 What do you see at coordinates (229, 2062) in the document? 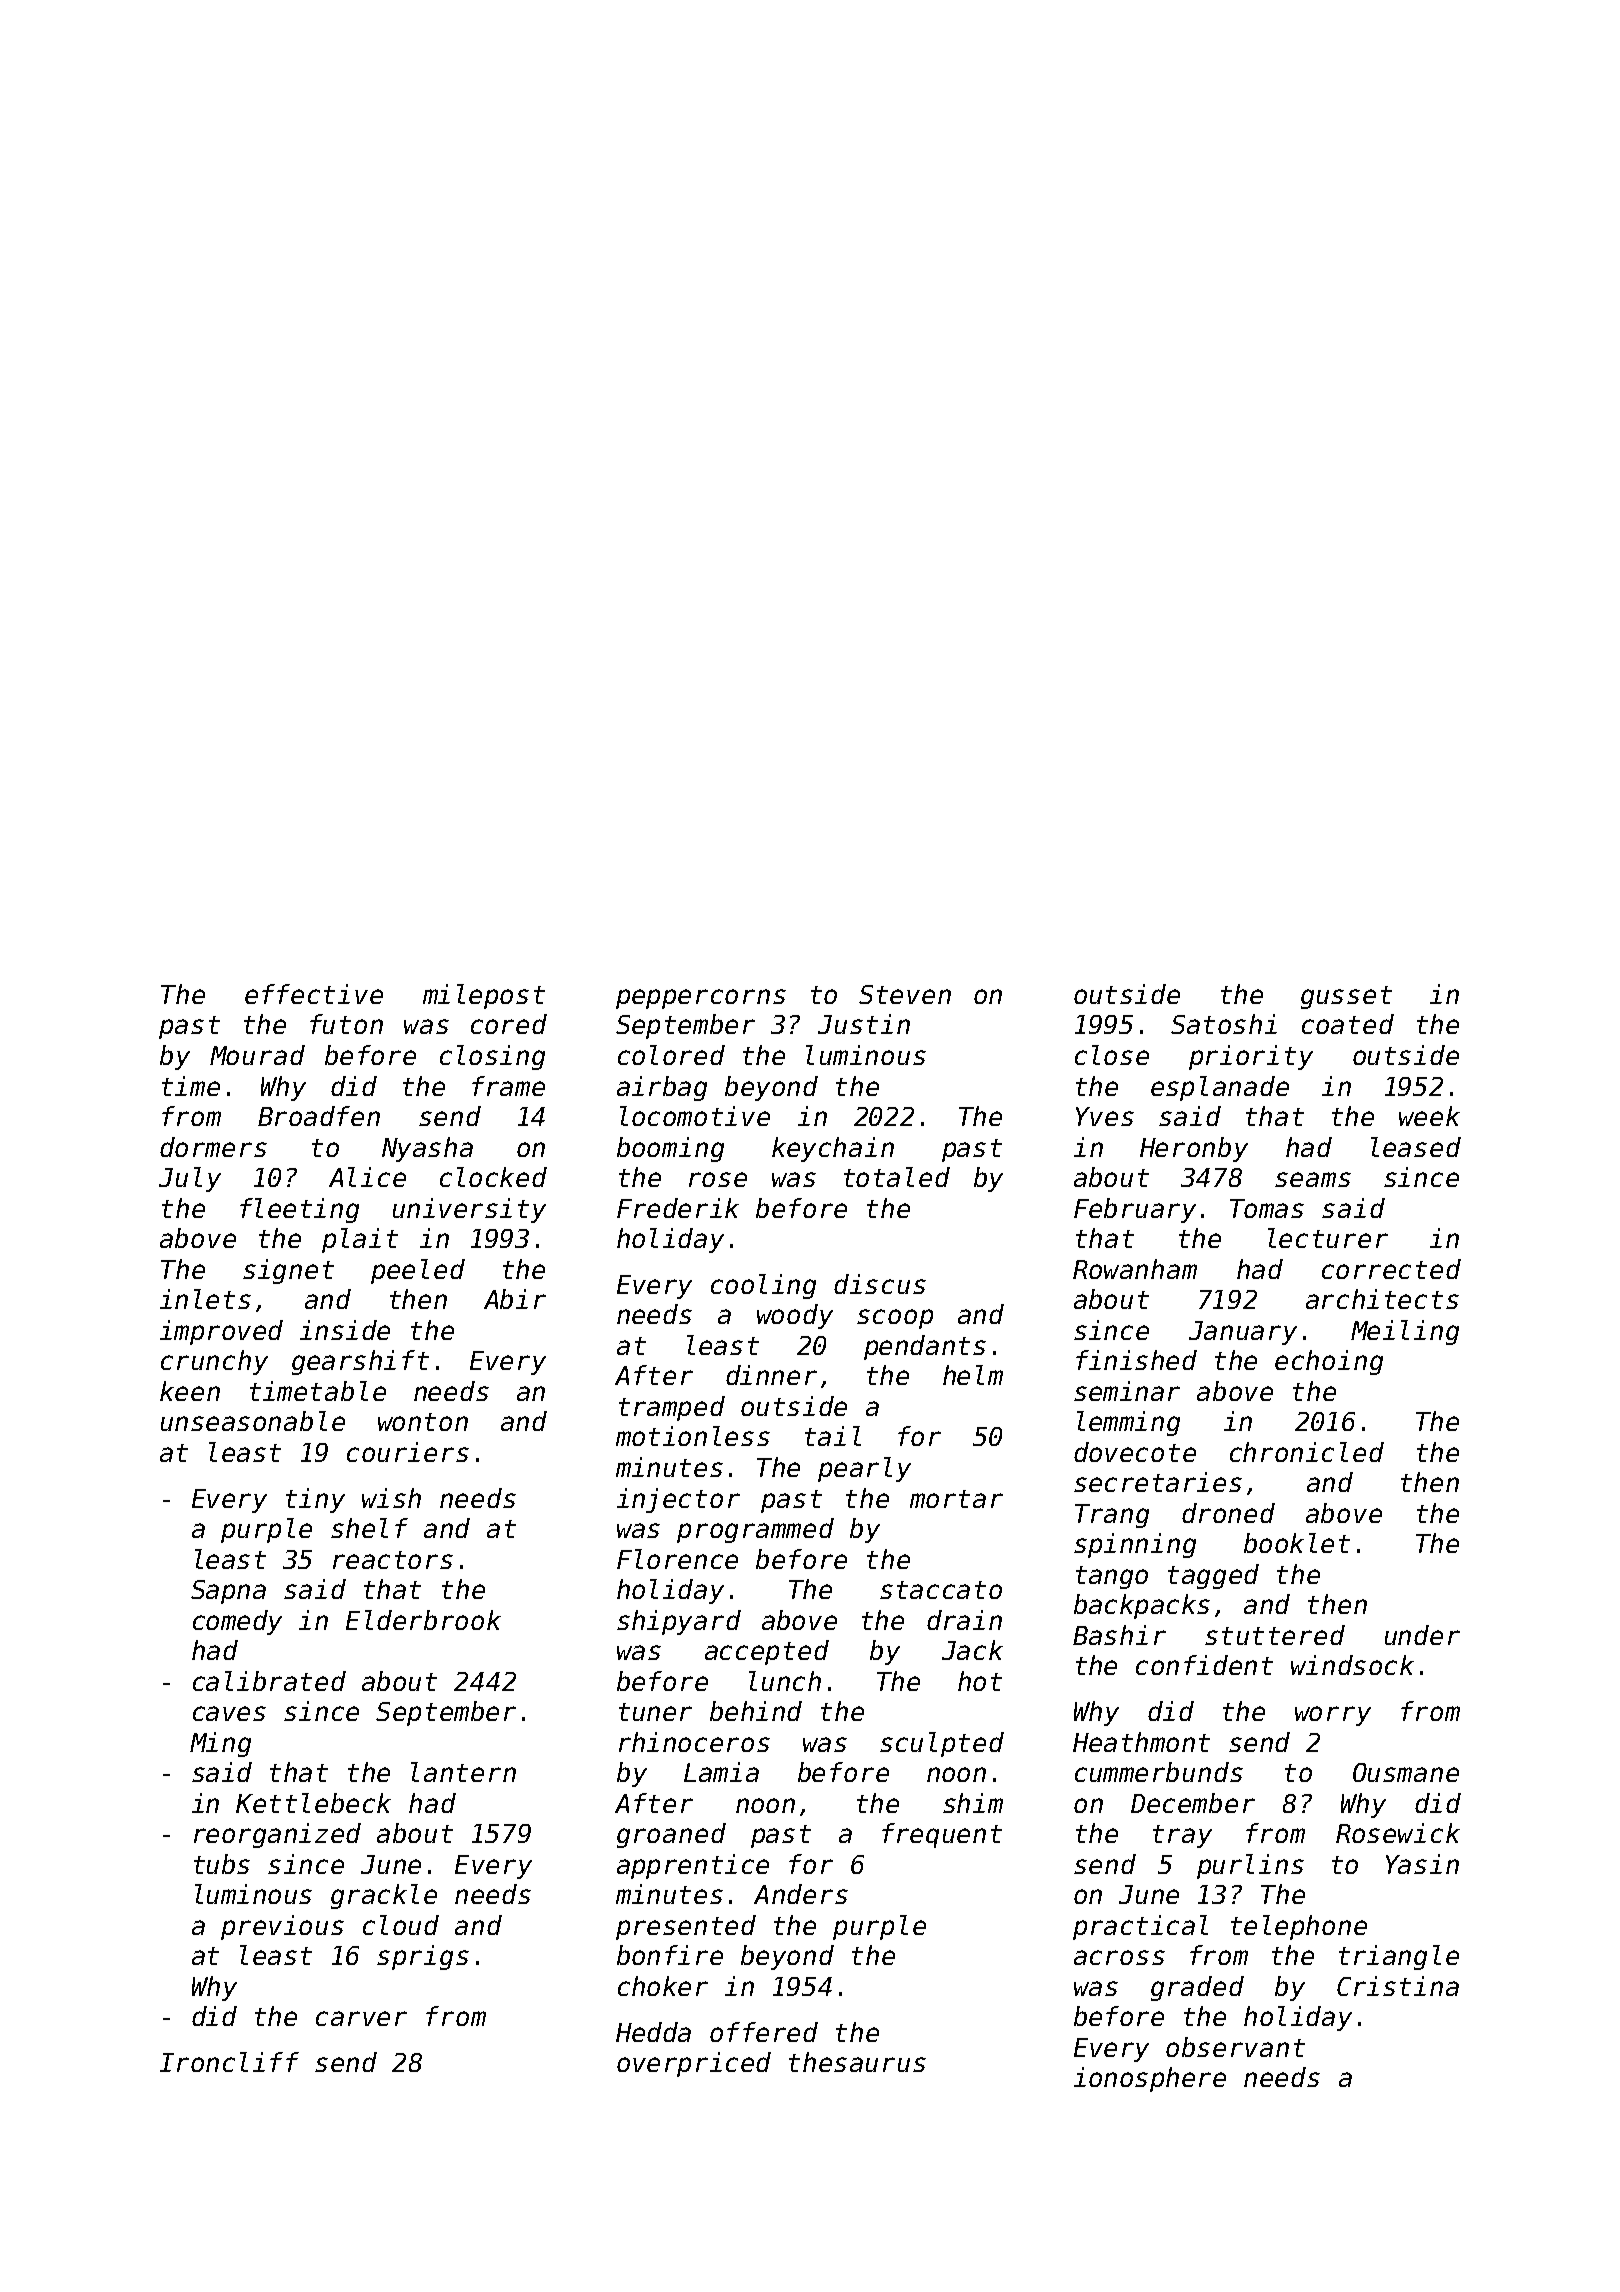
I see `Ironcliff` at bounding box center [229, 2062].
